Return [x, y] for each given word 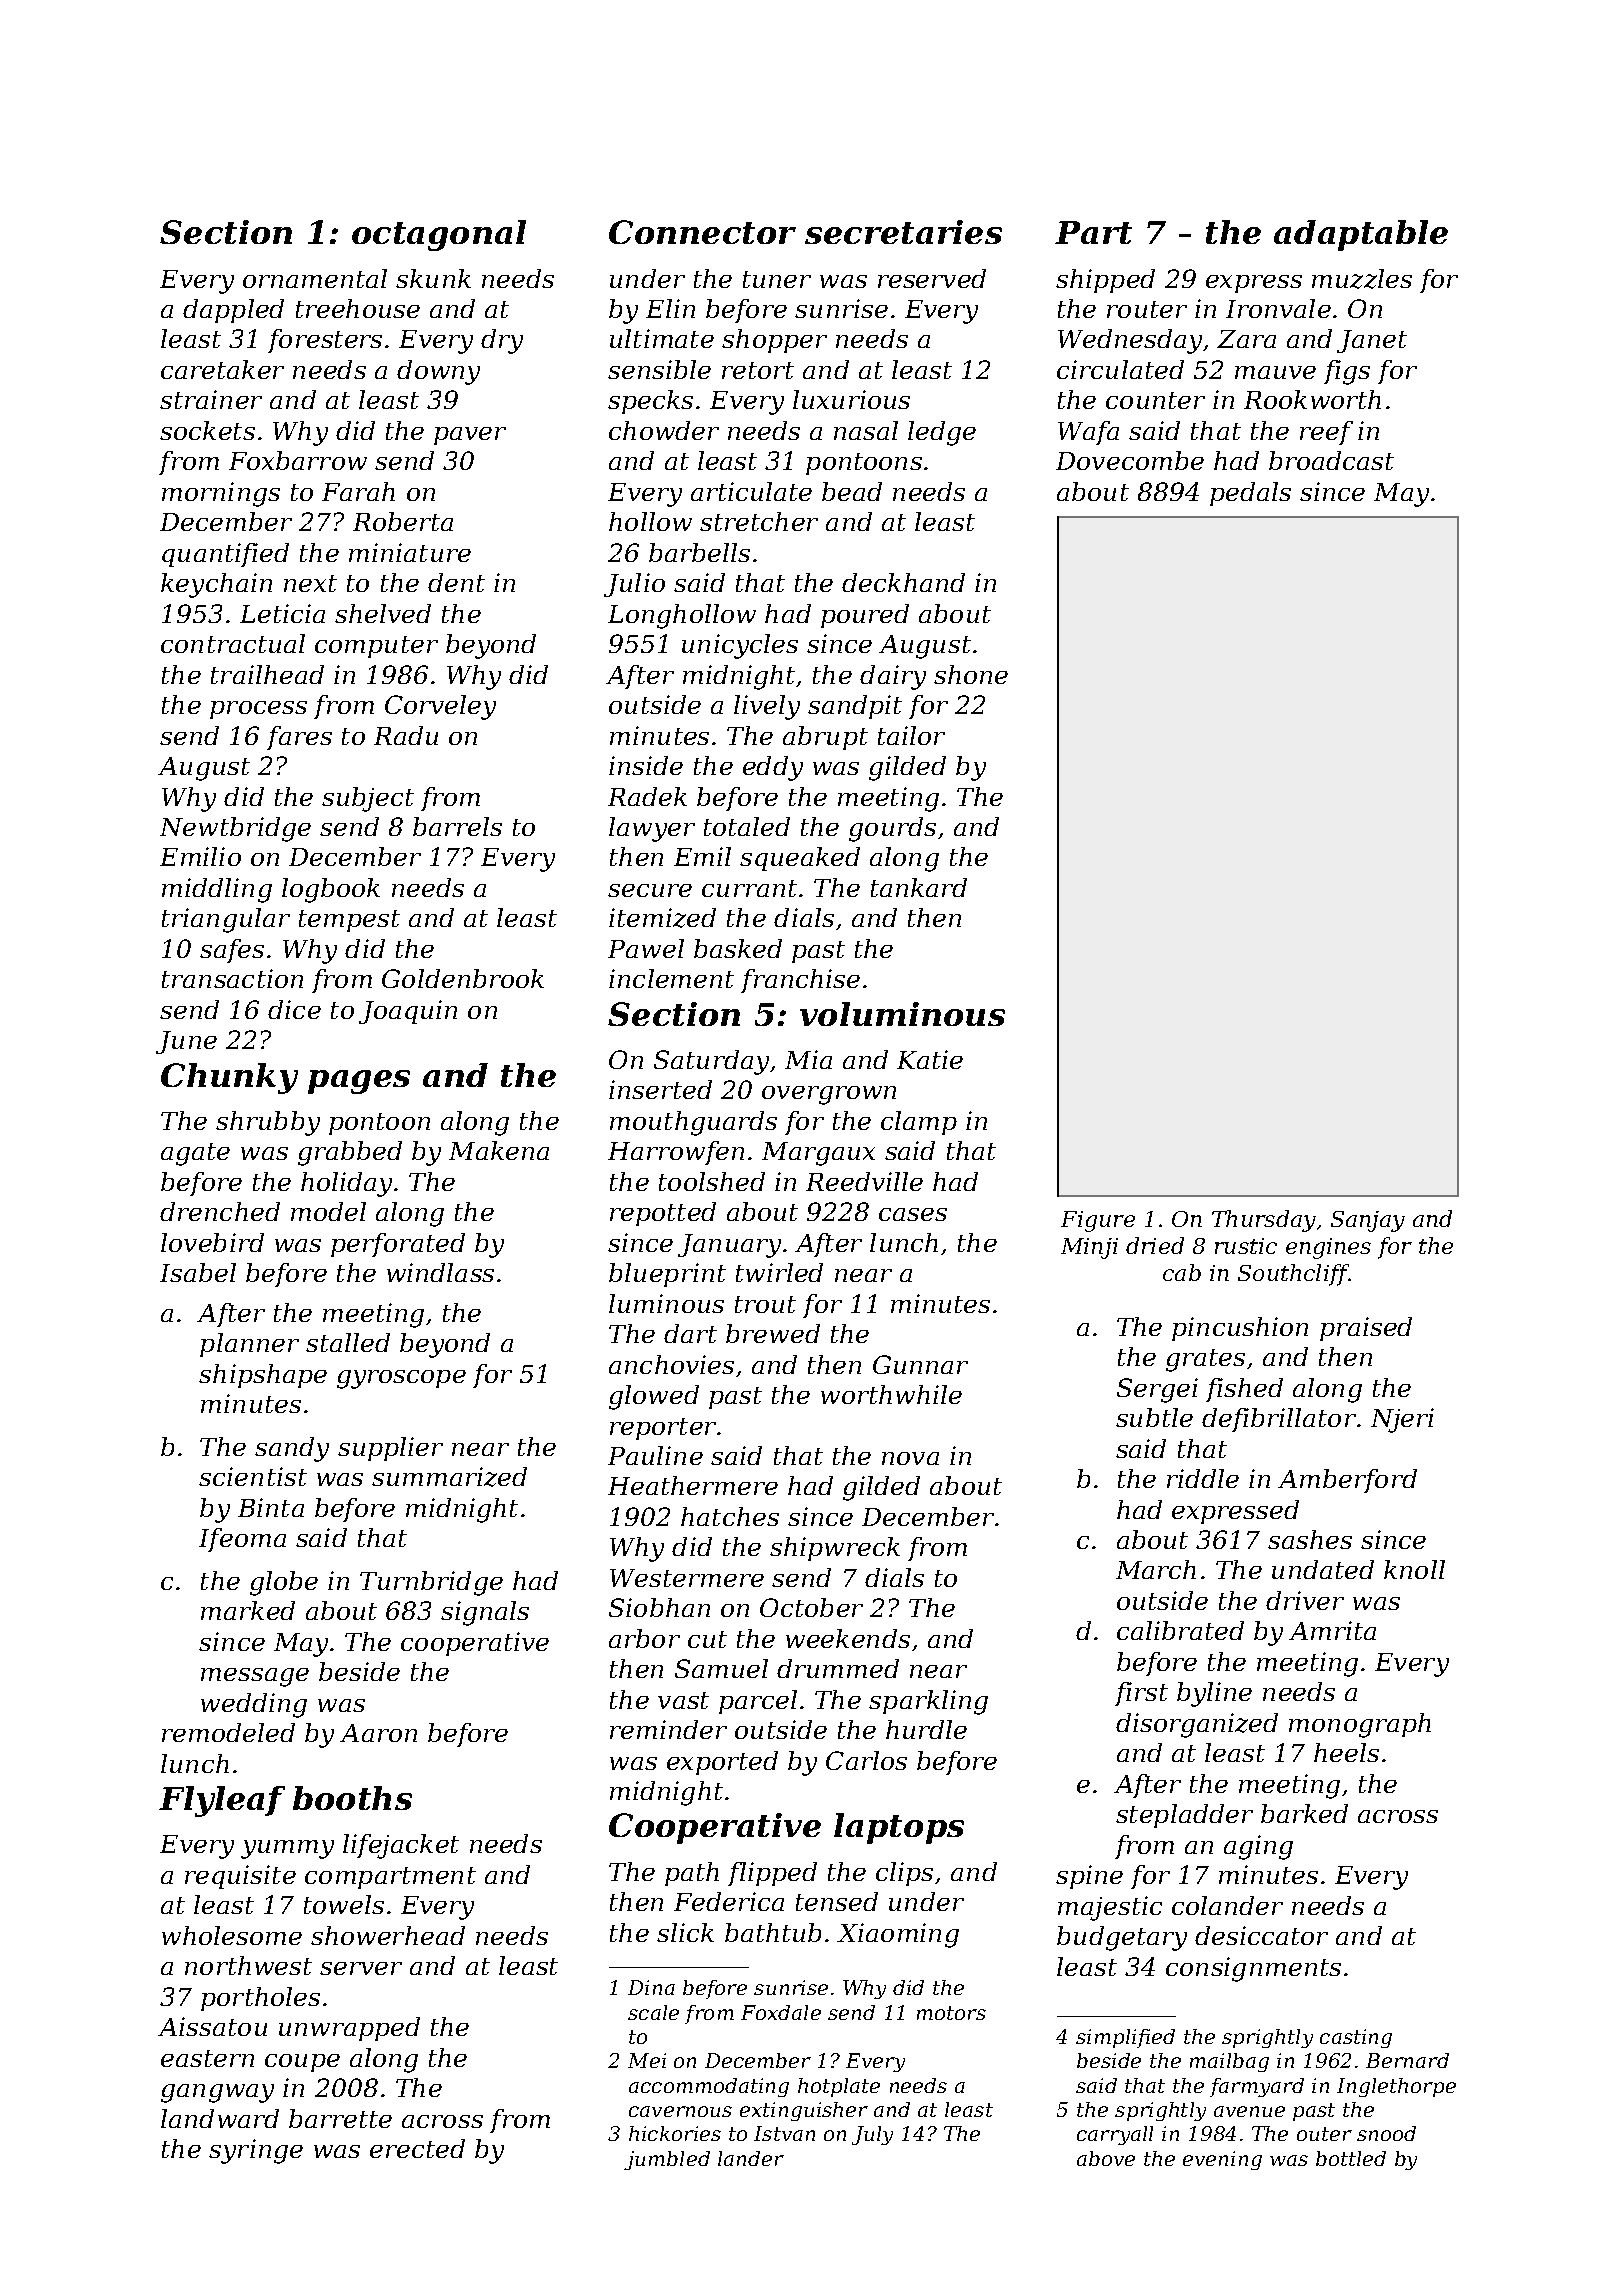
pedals [1250, 494]
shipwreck [835, 1549]
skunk [433, 278]
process [258, 710]
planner [249, 1345]
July [872, 2135]
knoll [1414, 1569]
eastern [207, 2058]
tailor [911, 735]
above [1106, 2158]
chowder [664, 430]
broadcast [1331, 460]
